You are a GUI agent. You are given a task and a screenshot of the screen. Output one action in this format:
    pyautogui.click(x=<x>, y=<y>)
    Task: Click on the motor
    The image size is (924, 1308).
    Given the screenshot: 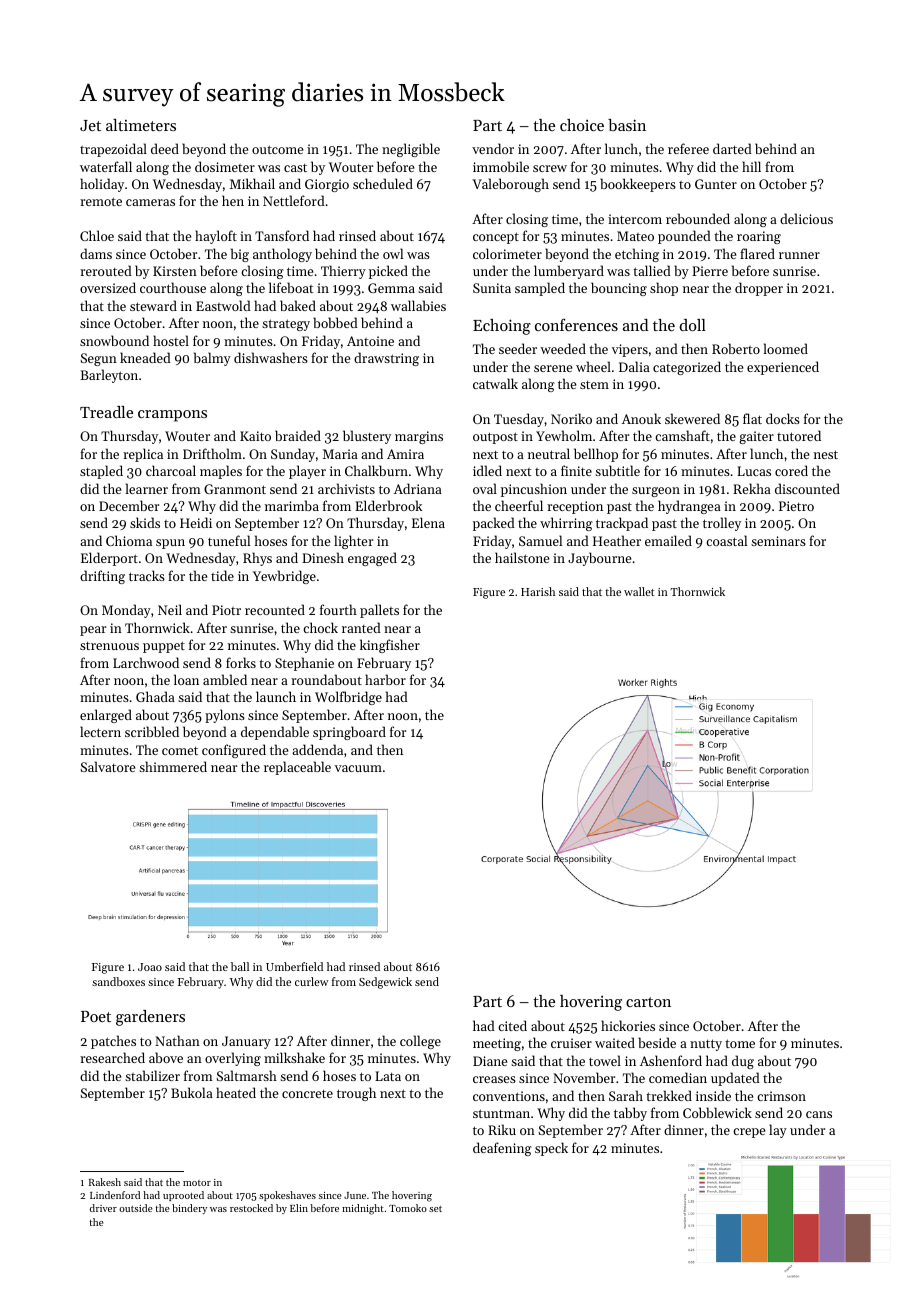 What is the action you would take?
    pyautogui.click(x=197, y=1183)
